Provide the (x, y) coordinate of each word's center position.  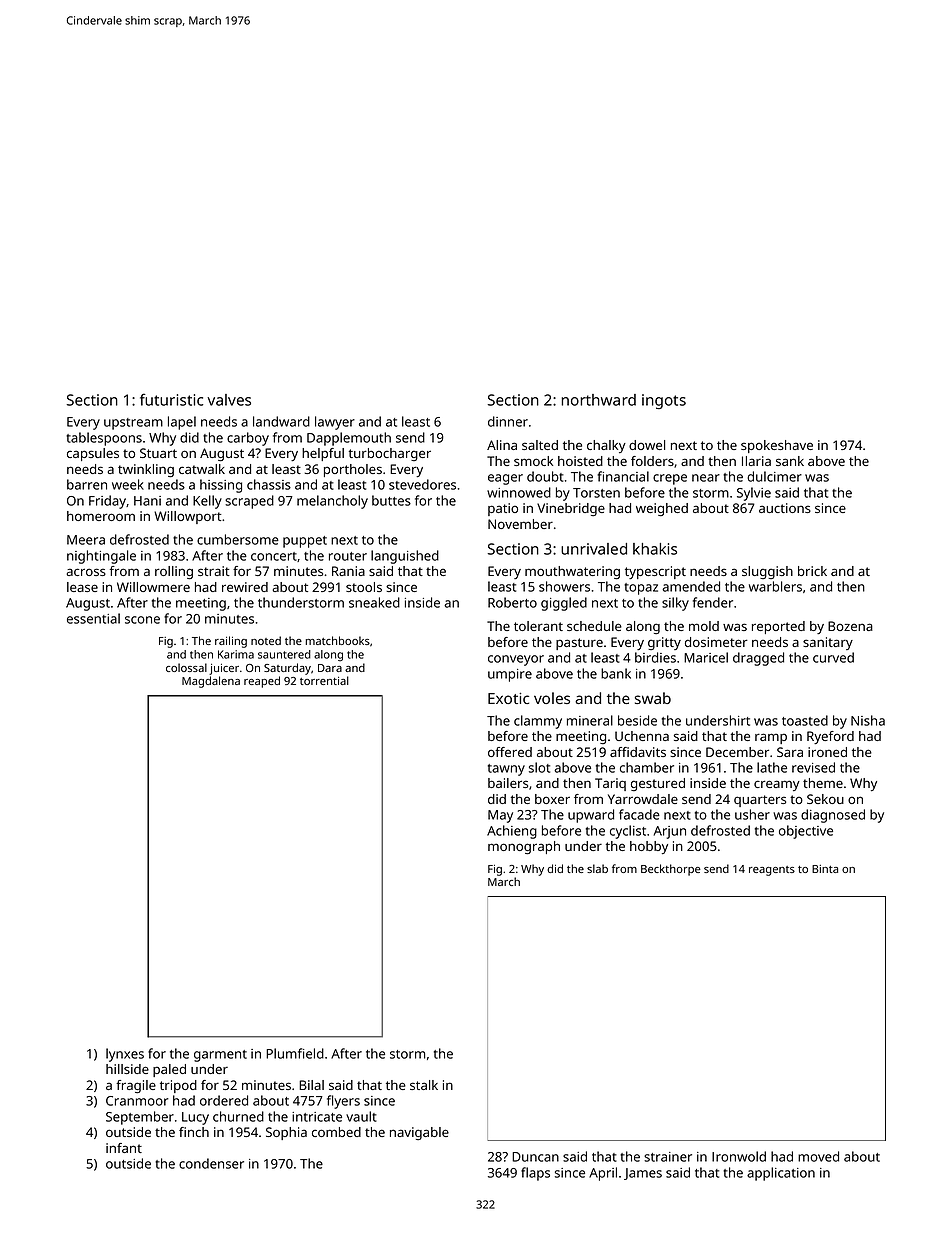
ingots (664, 401)
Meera (86, 540)
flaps (535, 1174)
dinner (508, 421)
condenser (211, 1163)
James (643, 1174)
